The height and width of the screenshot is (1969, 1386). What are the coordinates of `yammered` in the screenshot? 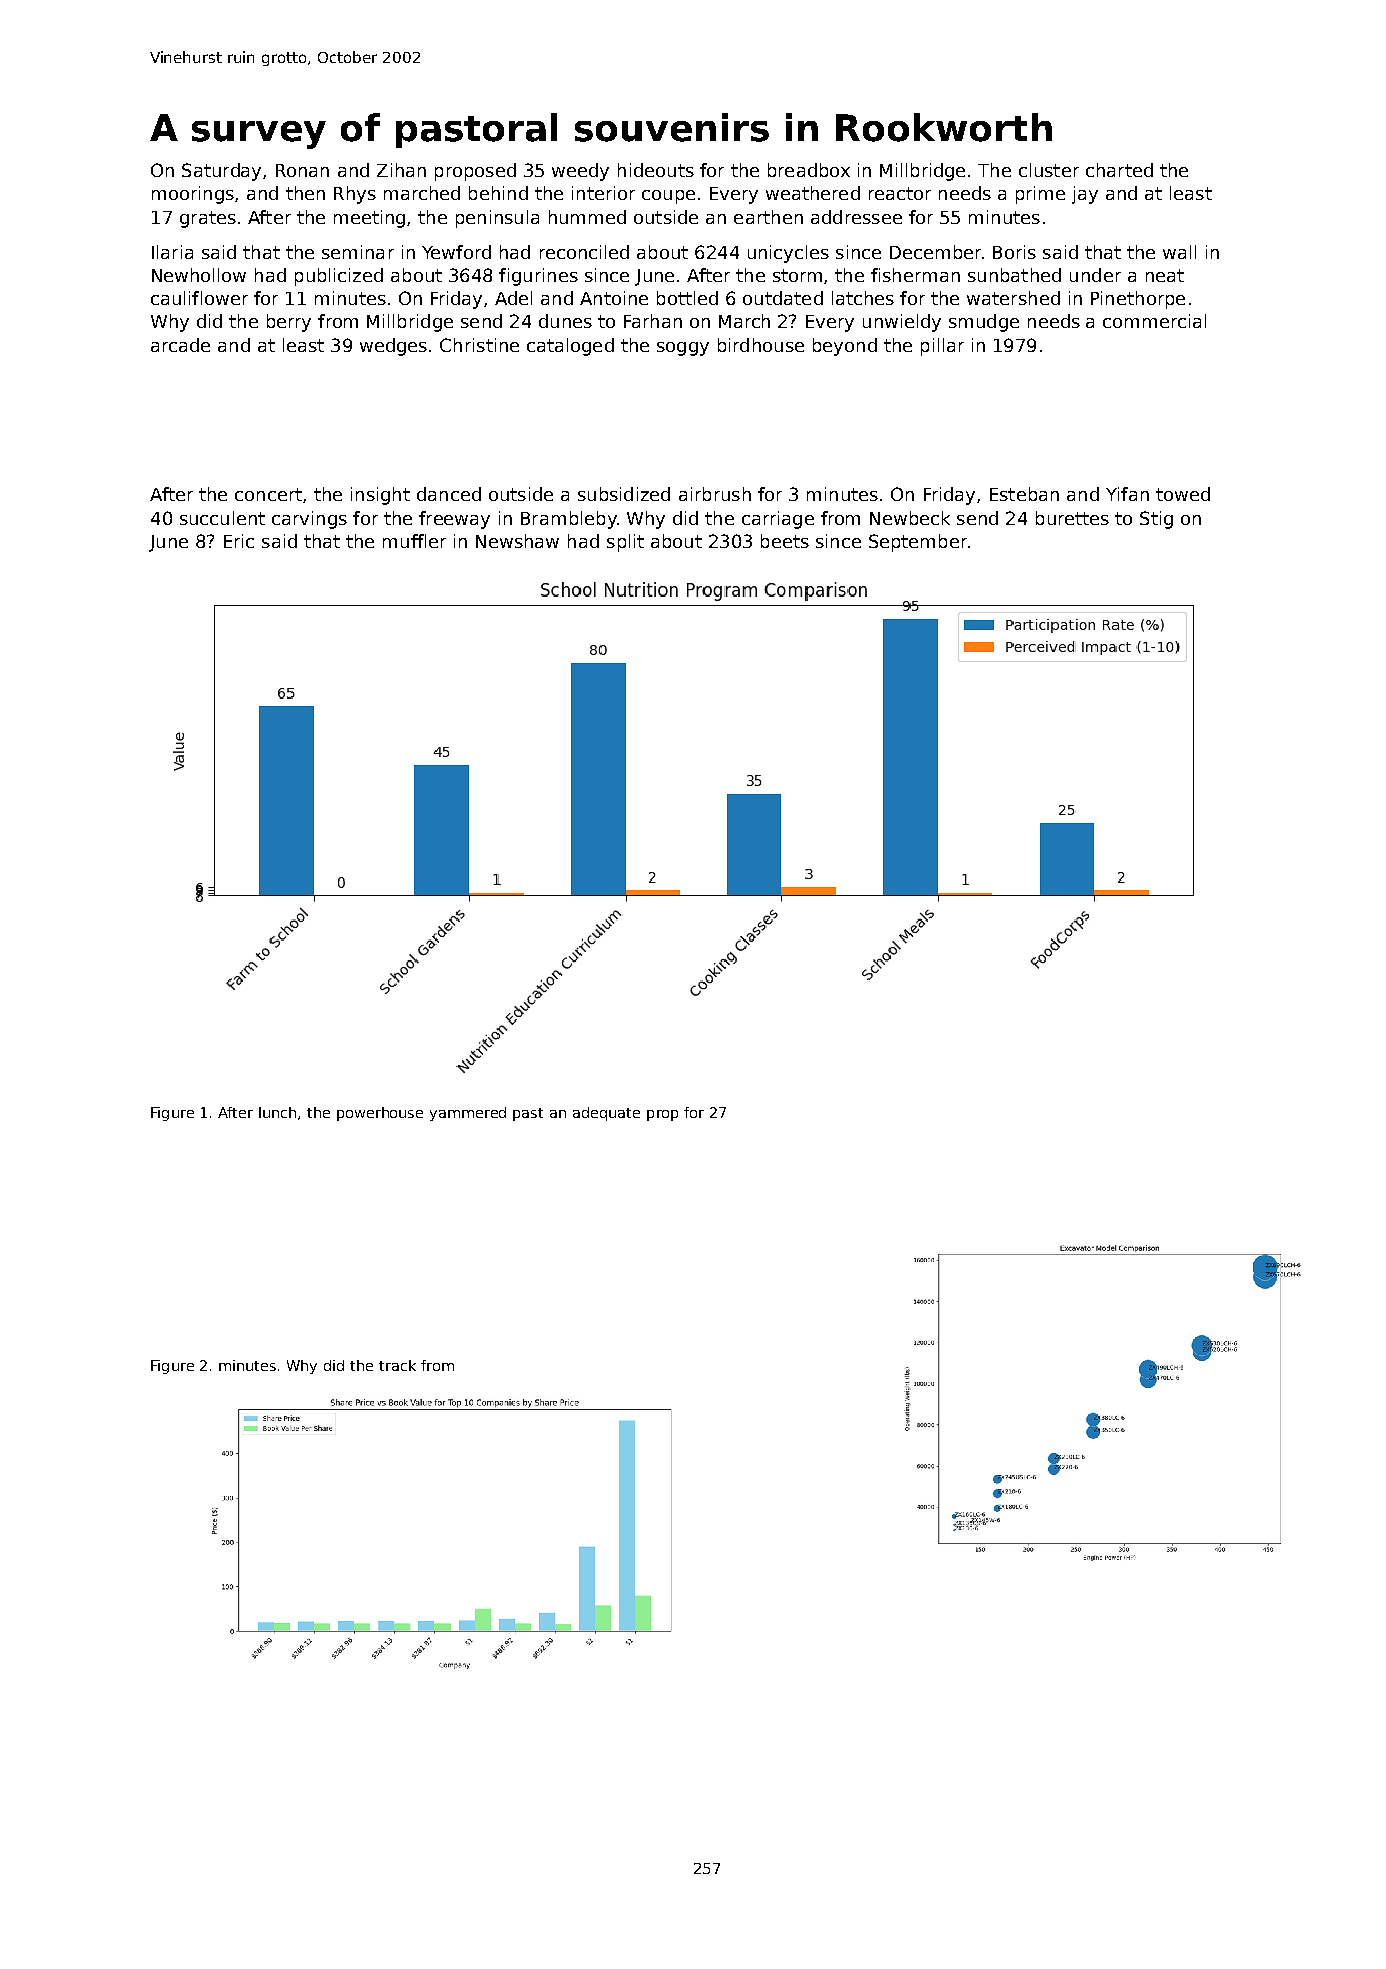 It's located at (468, 1114).
